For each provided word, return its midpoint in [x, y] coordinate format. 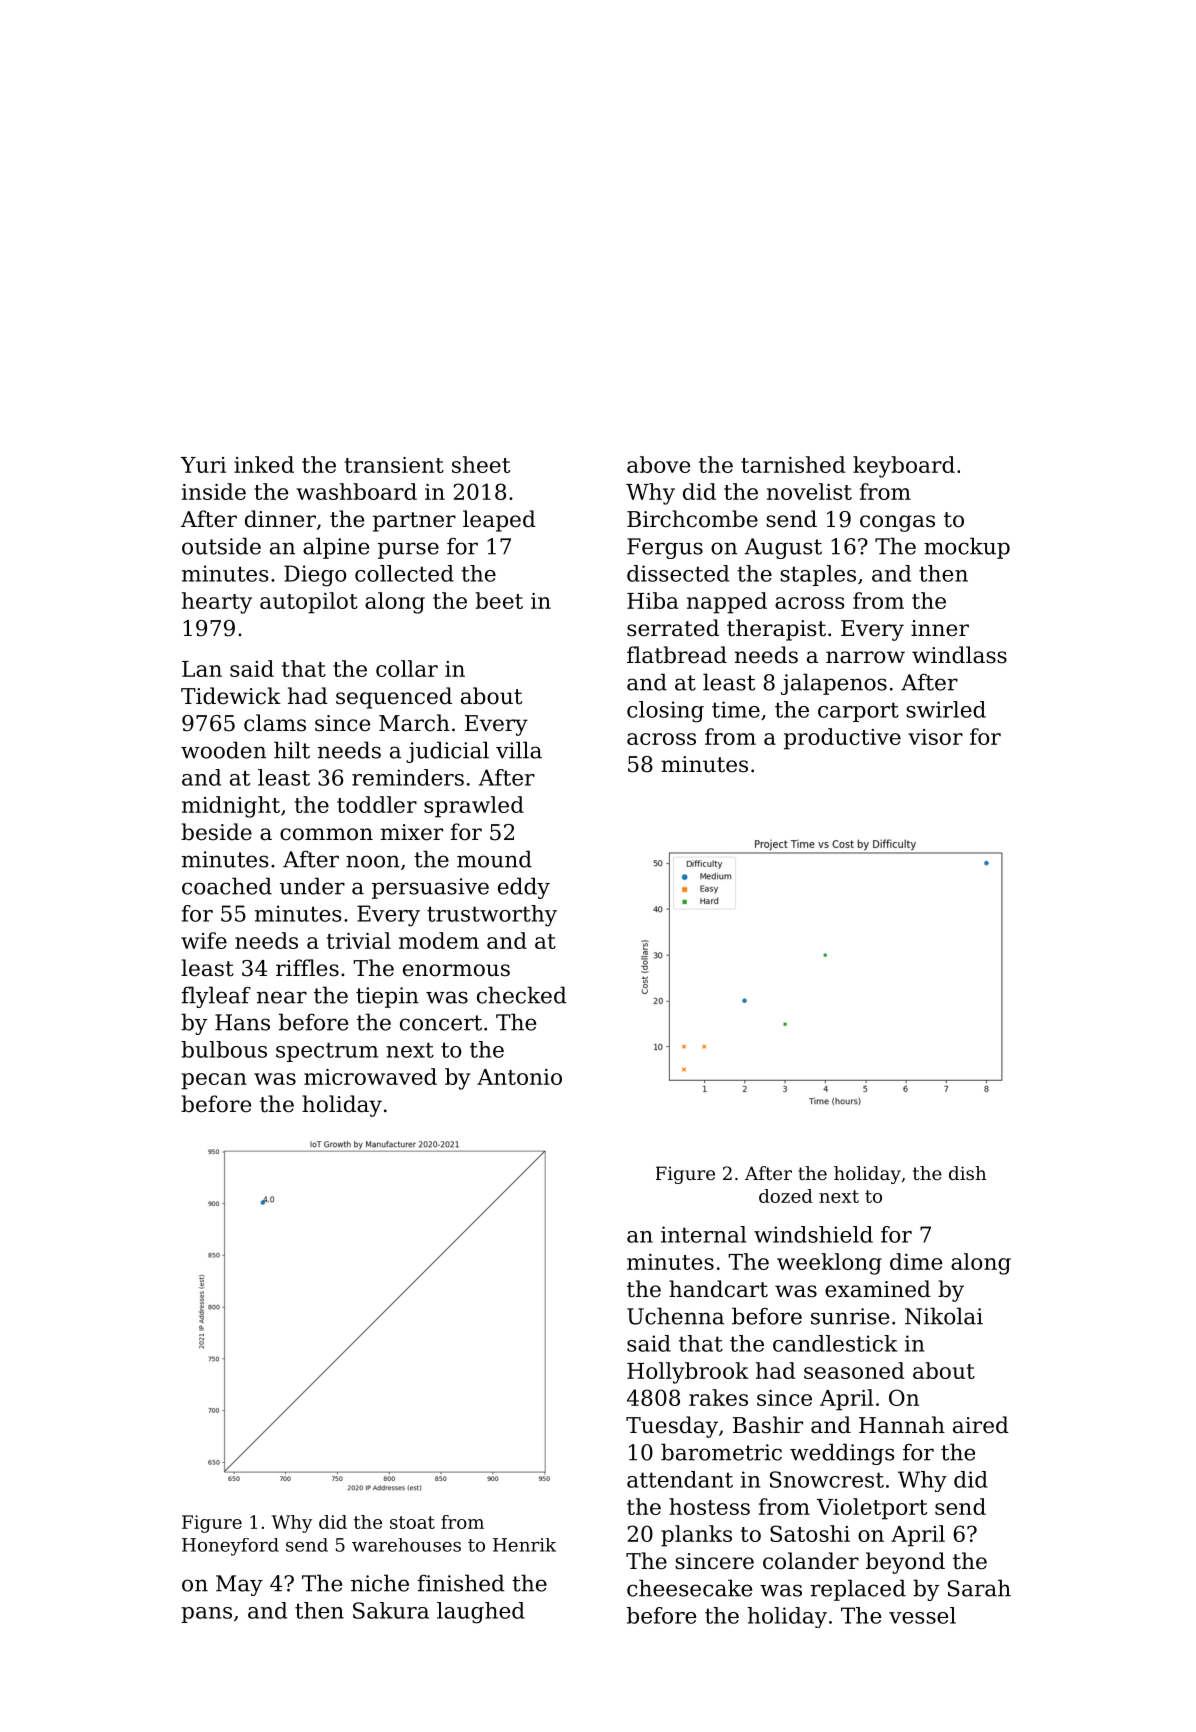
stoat [412, 1522]
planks [696, 1536]
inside [214, 491]
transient [394, 465]
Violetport [872, 1509]
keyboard [904, 467]
